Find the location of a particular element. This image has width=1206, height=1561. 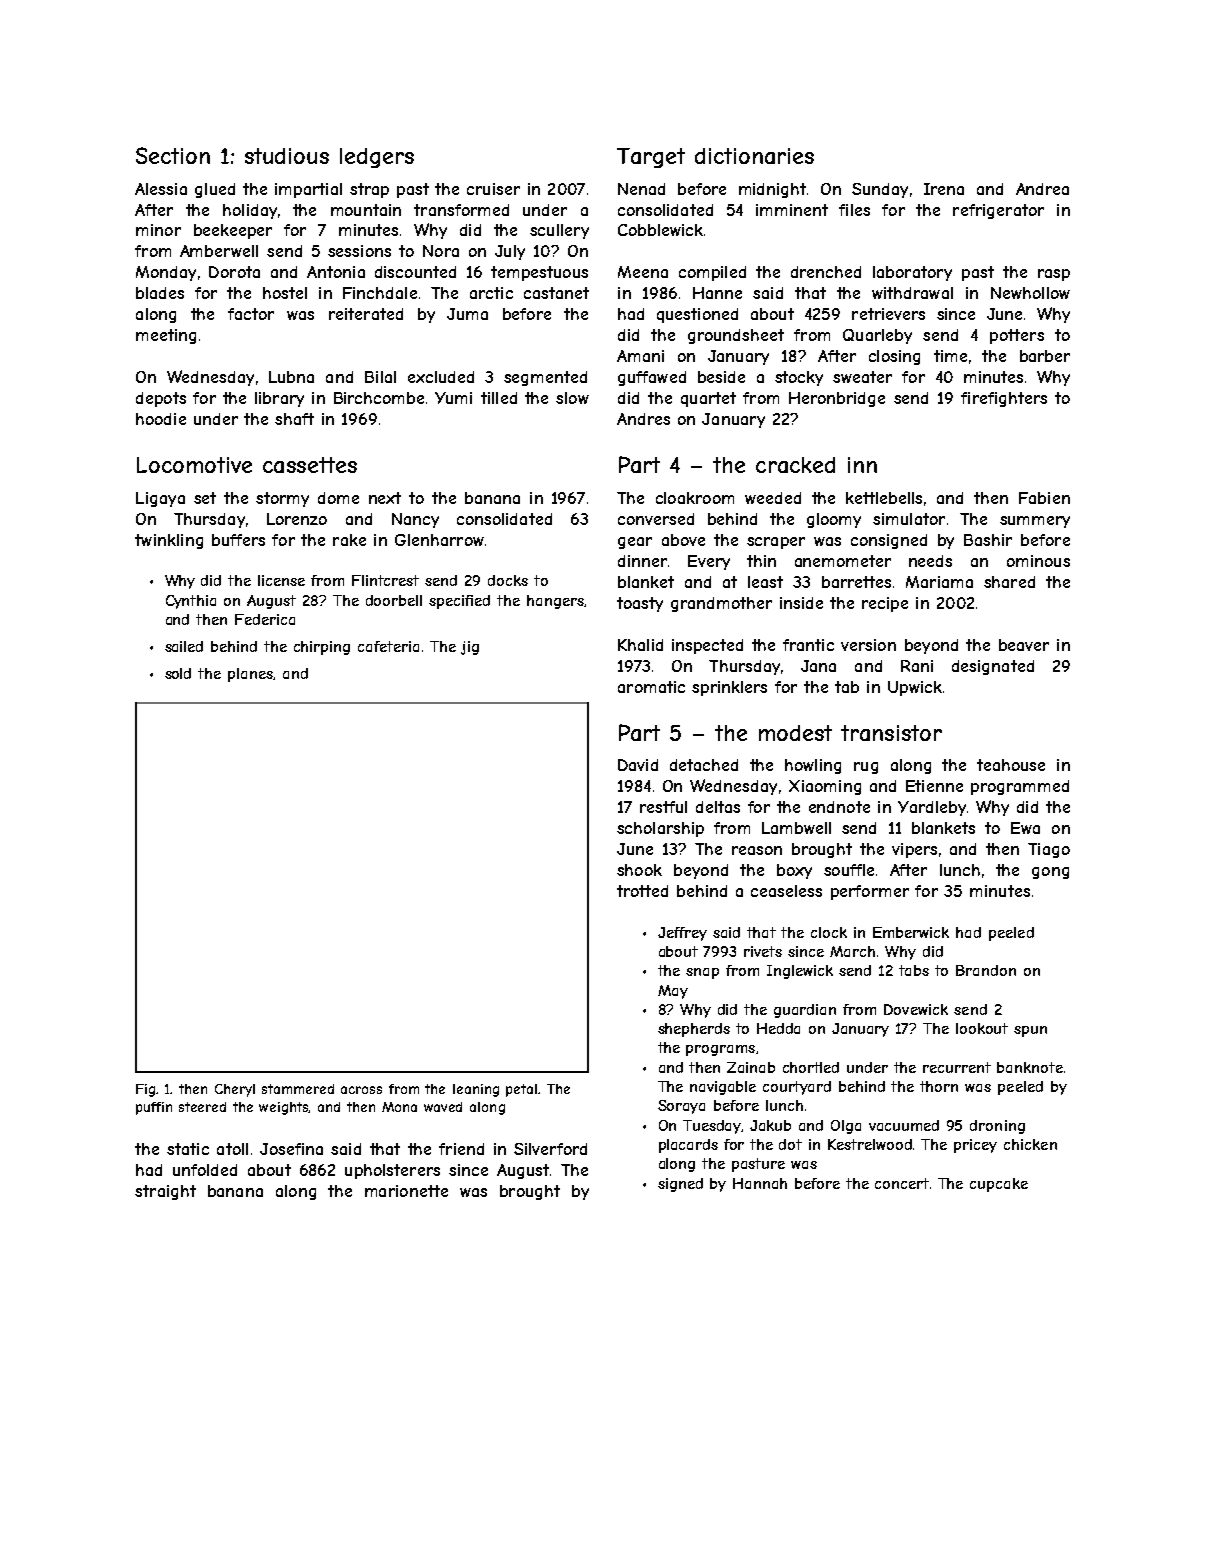

depots is located at coordinates (161, 399).
